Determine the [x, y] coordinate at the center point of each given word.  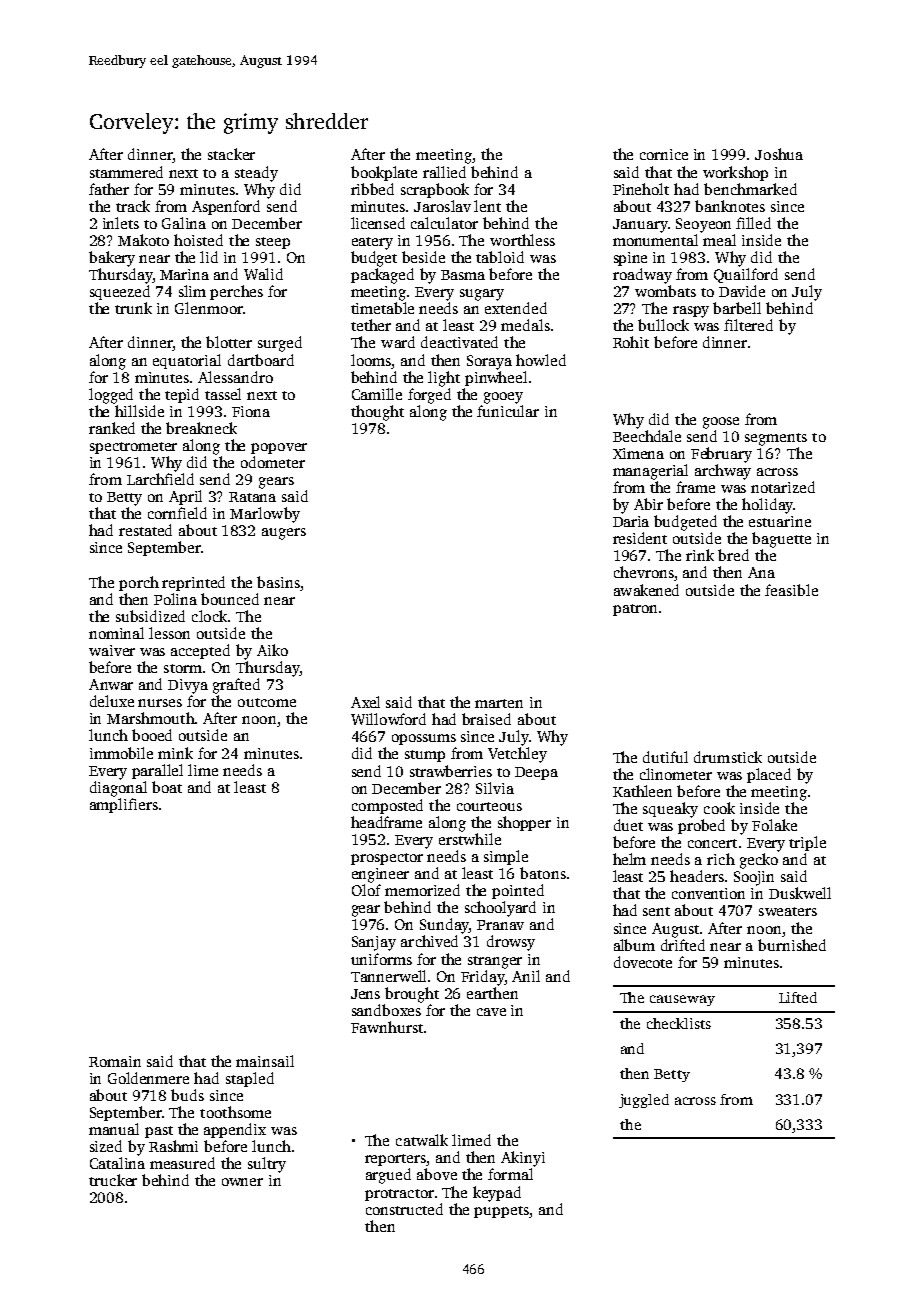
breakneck [201, 428]
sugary [482, 295]
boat [167, 787]
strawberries [451, 771]
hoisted [198, 240]
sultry [267, 1165]
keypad [497, 1194]
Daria [631, 521]
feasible [791, 590]
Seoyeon [703, 225]
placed [769, 775]
